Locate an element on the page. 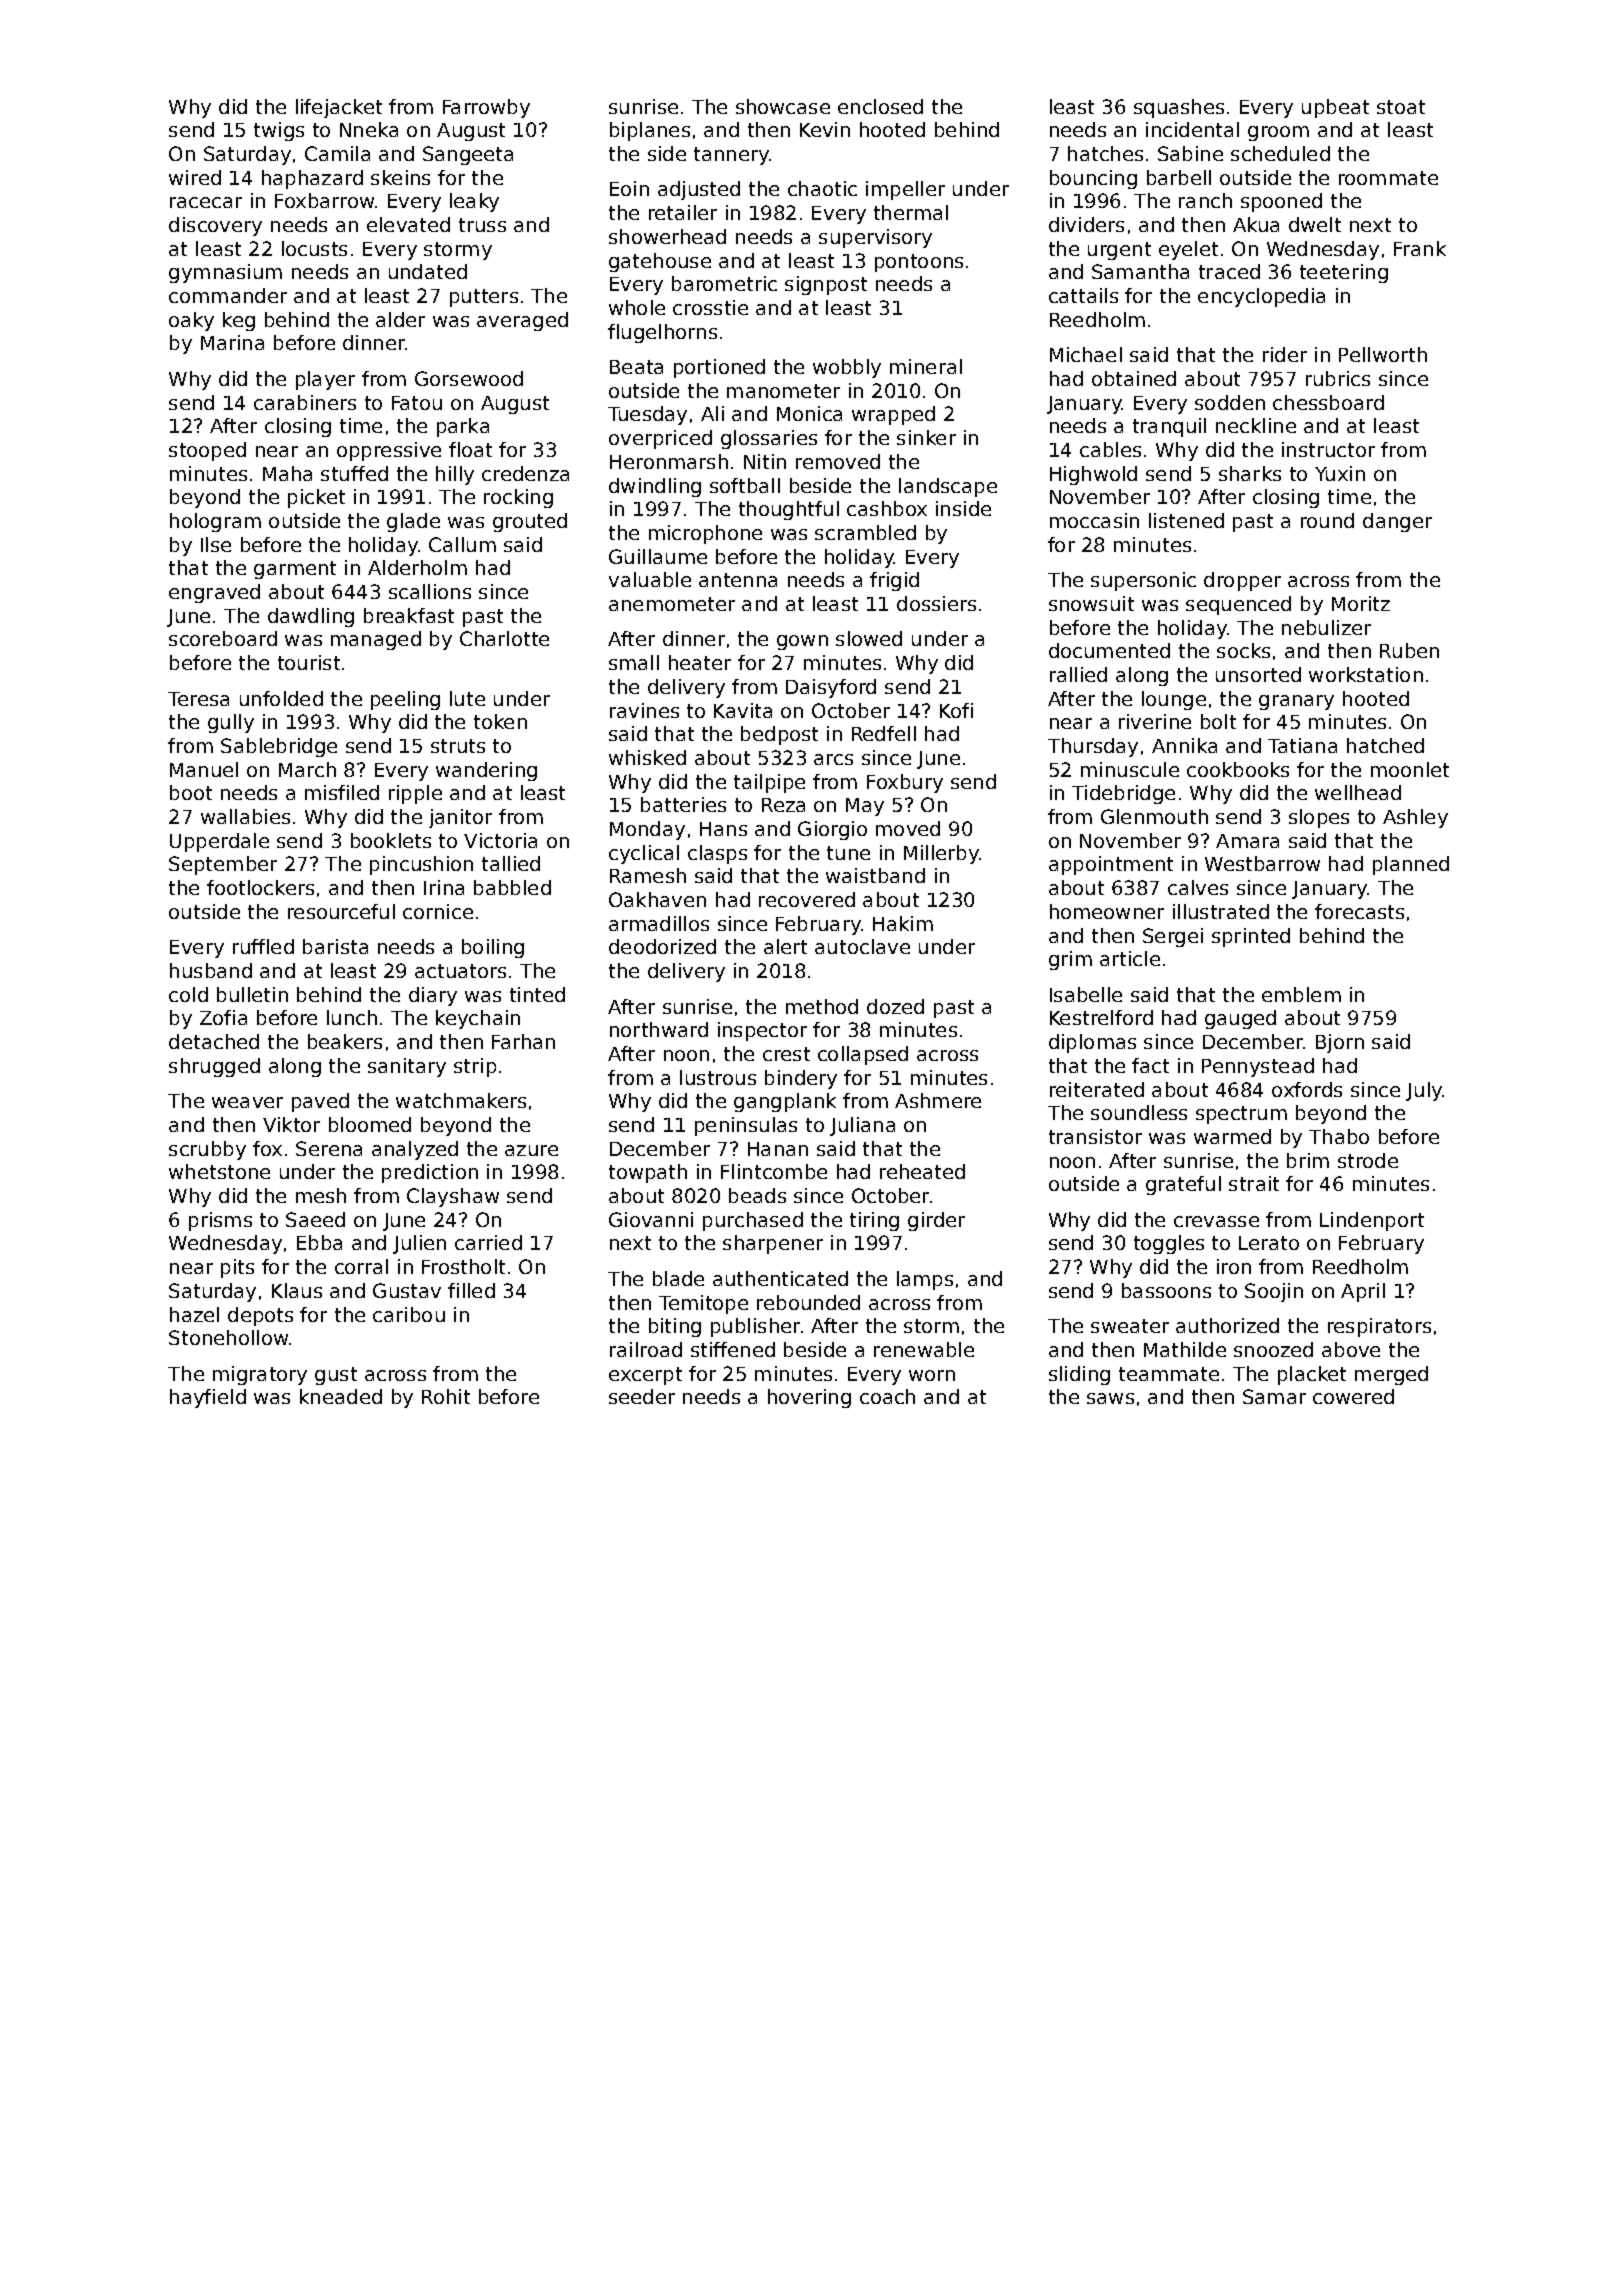 Image resolution: width=1620 pixels, height=2292 pixels. wired is located at coordinates (195, 177).
